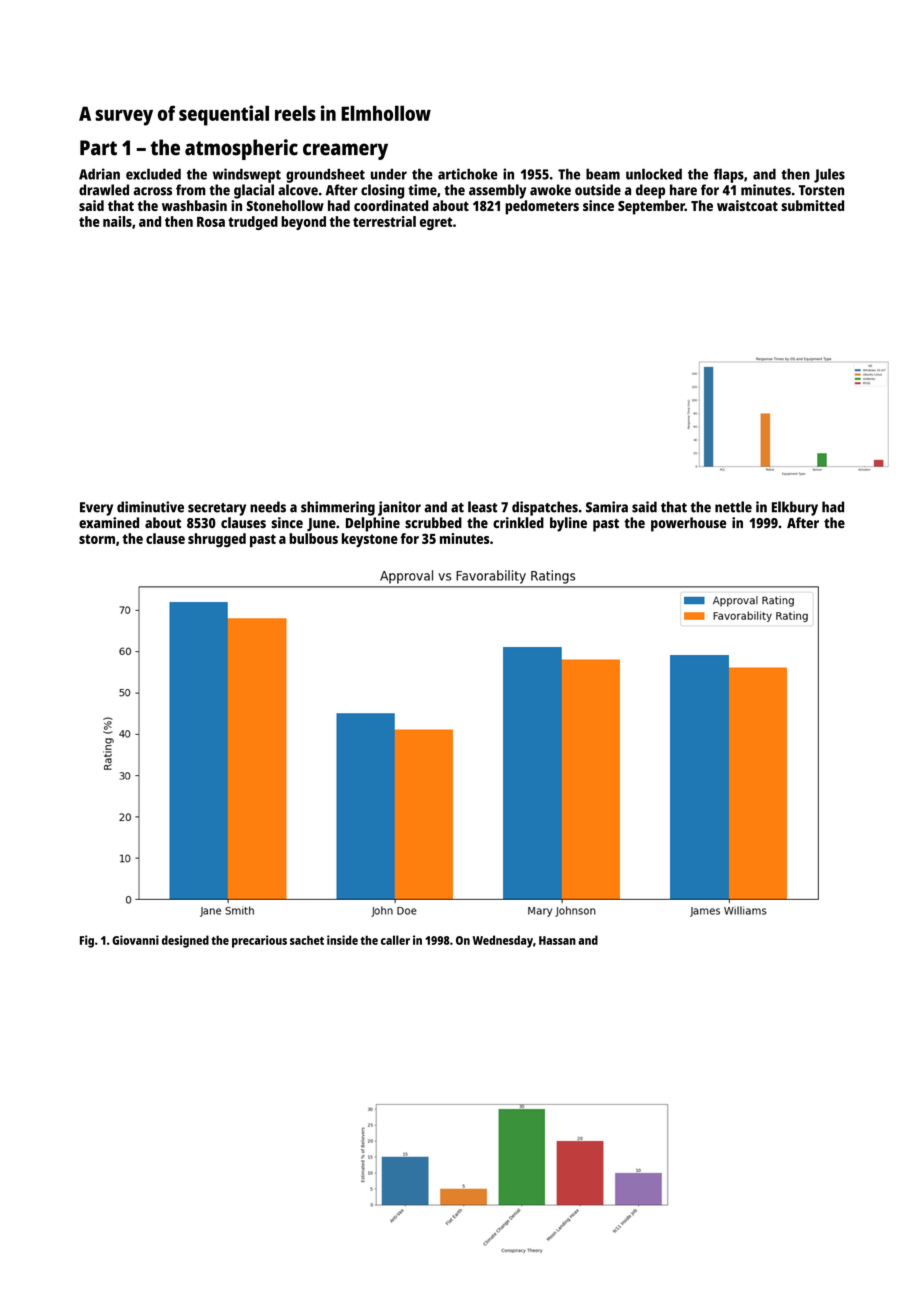 This image has height=1308, width=924. What do you see at coordinates (733, 507) in the image?
I see `nettle` at bounding box center [733, 507].
